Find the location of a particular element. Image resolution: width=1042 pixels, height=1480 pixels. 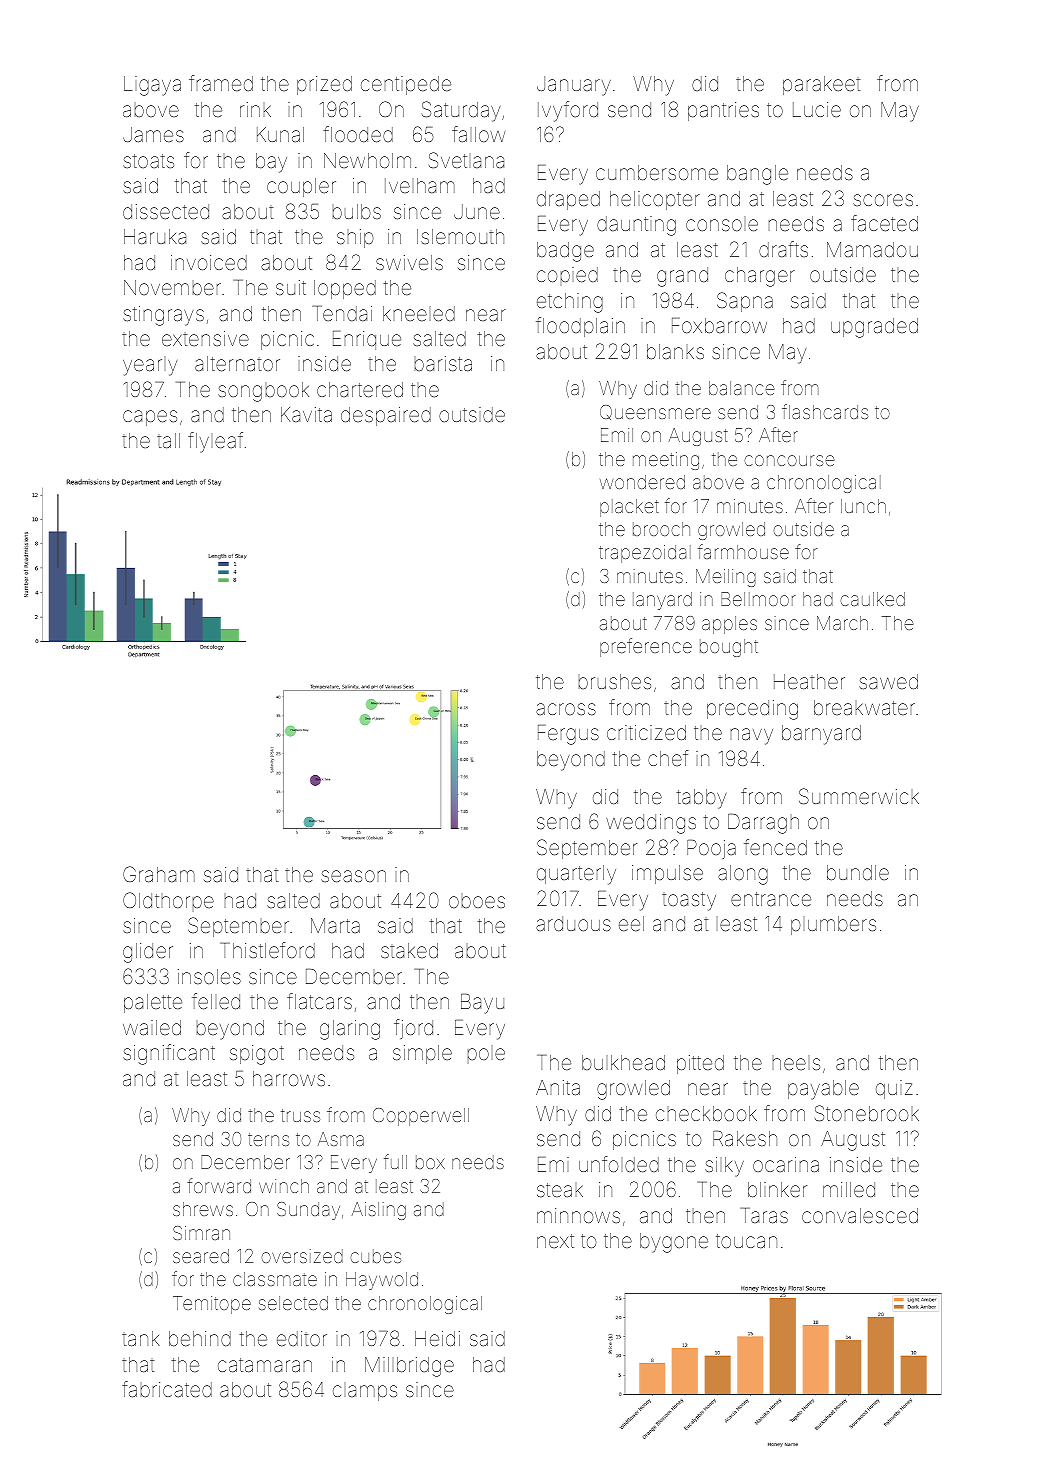

steak is located at coordinates (560, 1190).
